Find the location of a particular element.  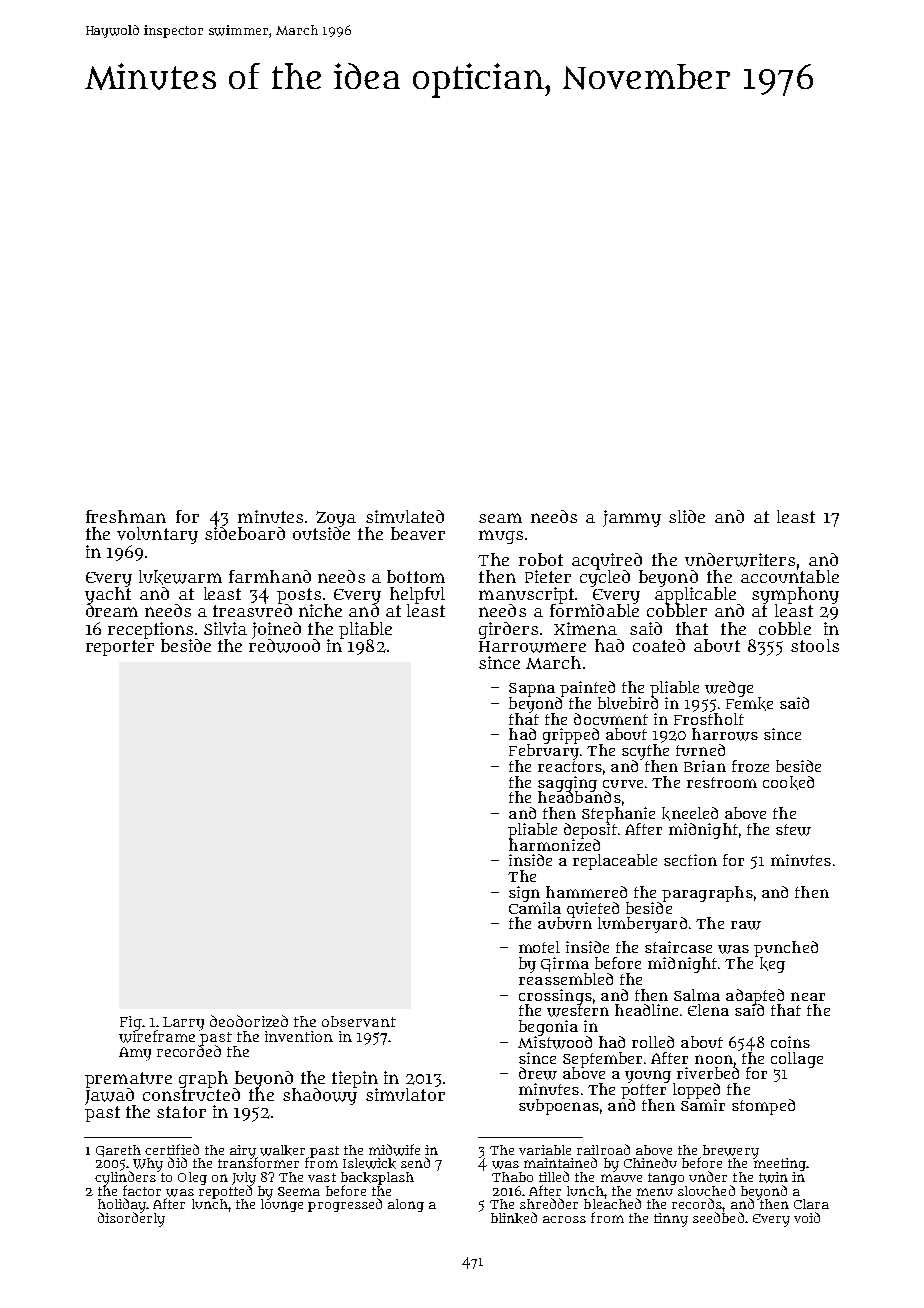

punched is located at coordinates (786, 949).
